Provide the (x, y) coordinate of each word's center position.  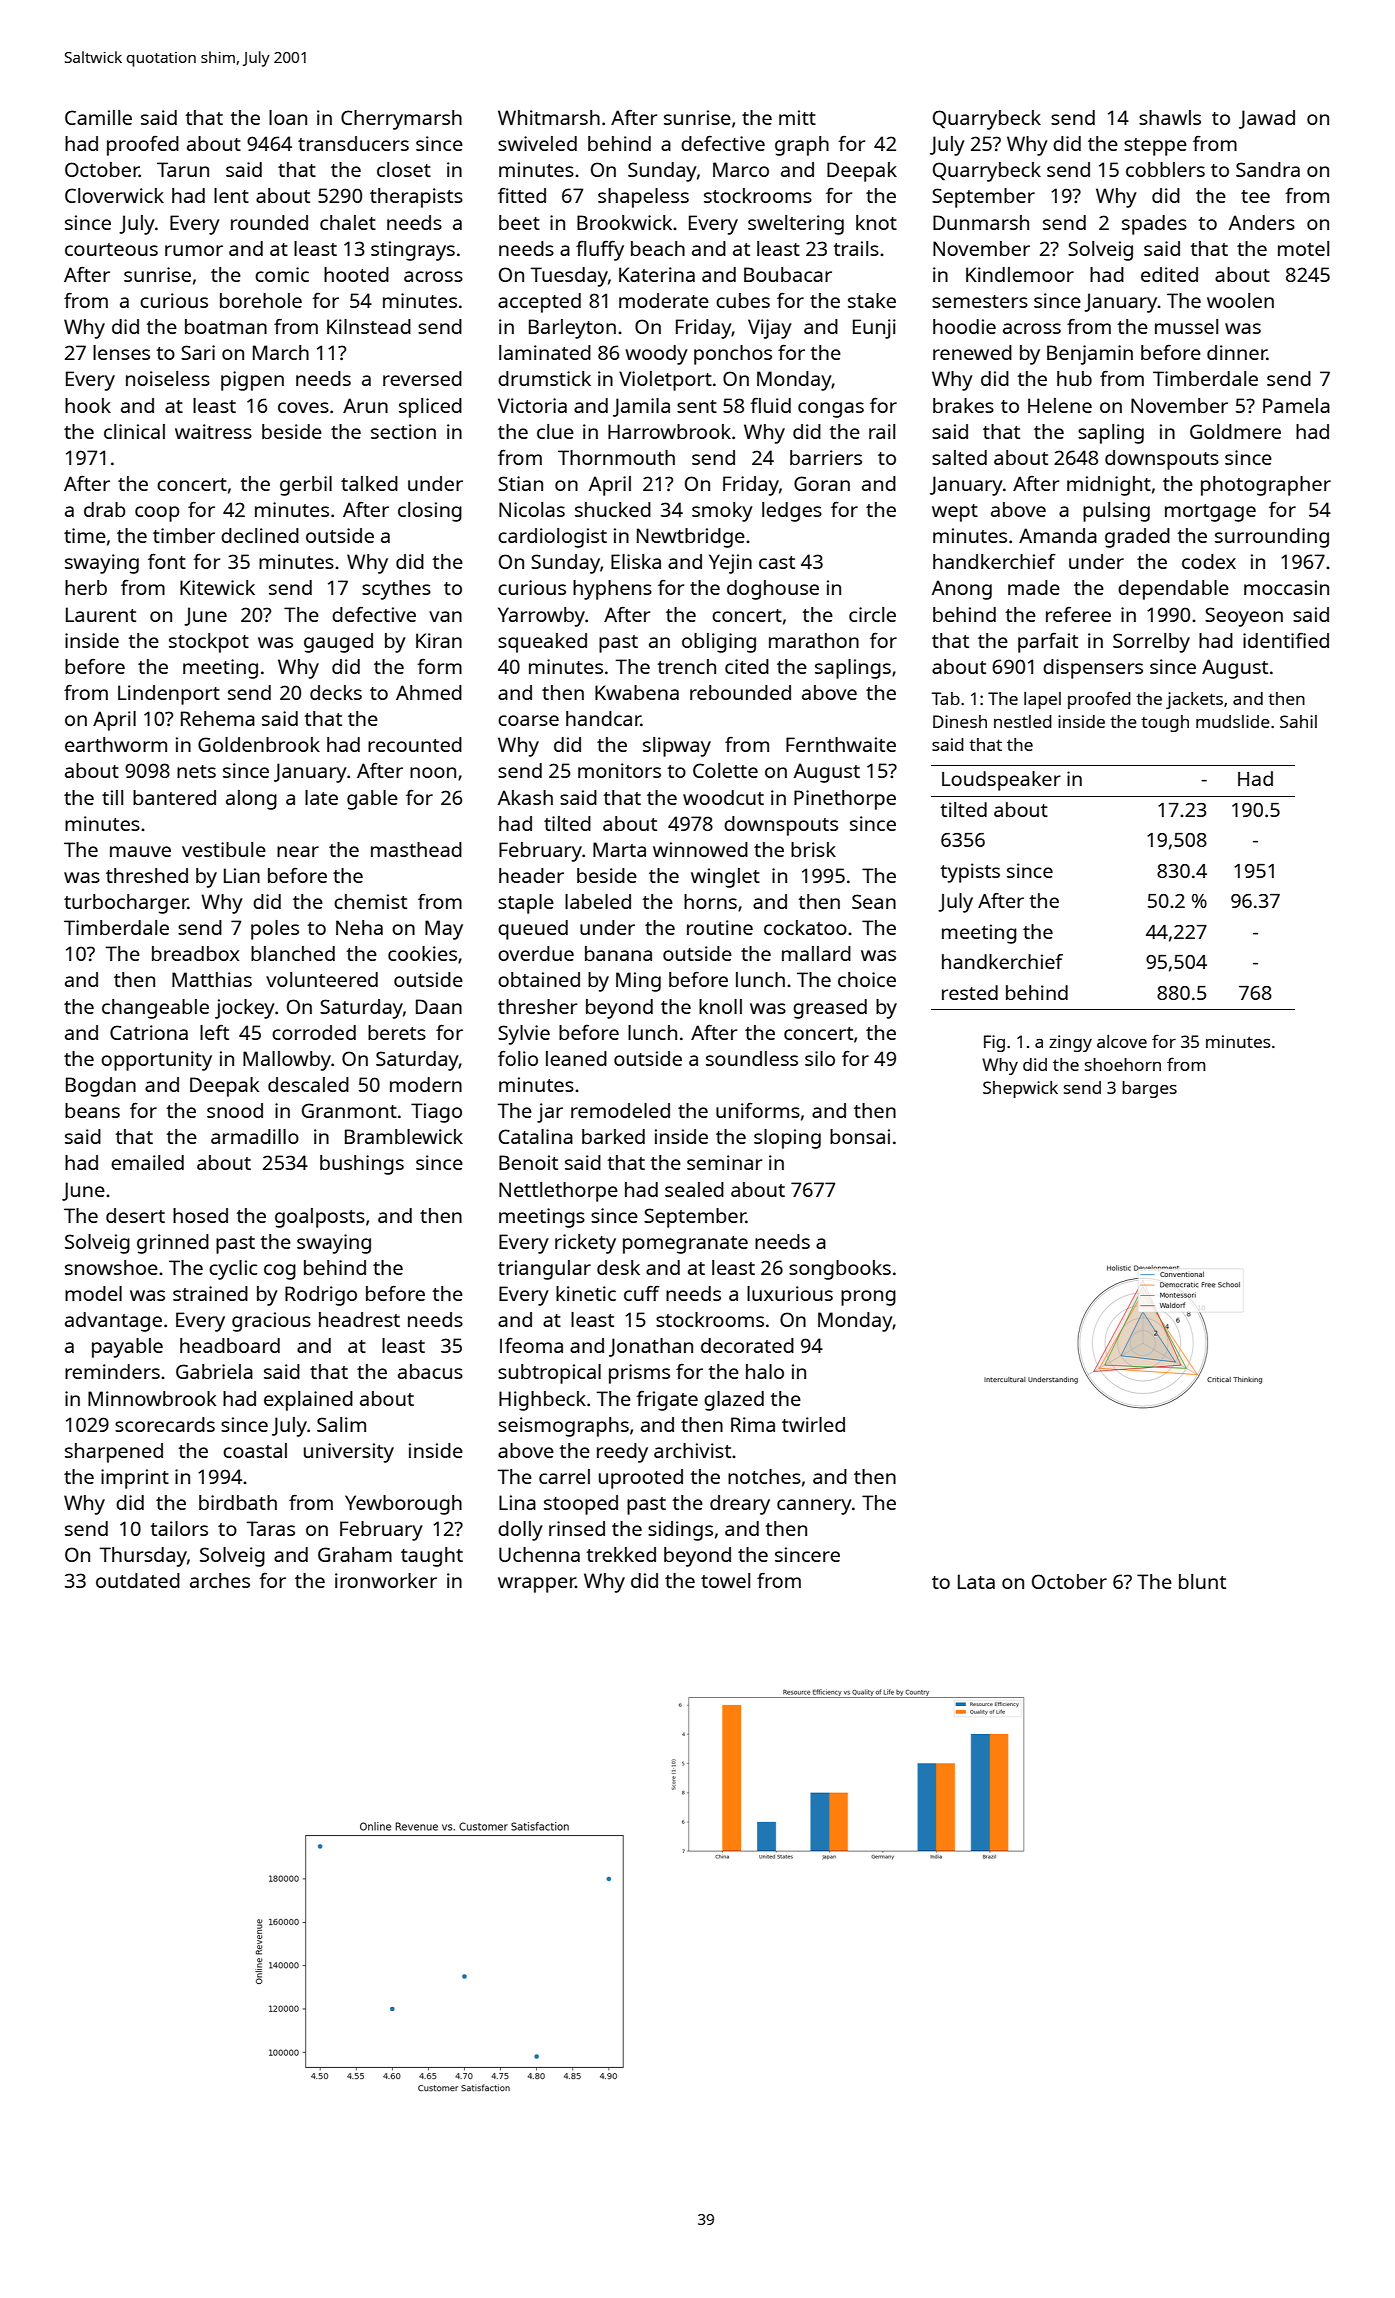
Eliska (636, 561)
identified (1286, 640)
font (167, 561)
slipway (677, 747)
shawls (1170, 117)
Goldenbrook (259, 744)
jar (550, 1113)
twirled (813, 1424)
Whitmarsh (549, 117)
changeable (155, 1009)
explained (308, 1401)
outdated (138, 1580)
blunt (1202, 1581)
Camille (98, 117)
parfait (1048, 643)
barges (1149, 1089)
